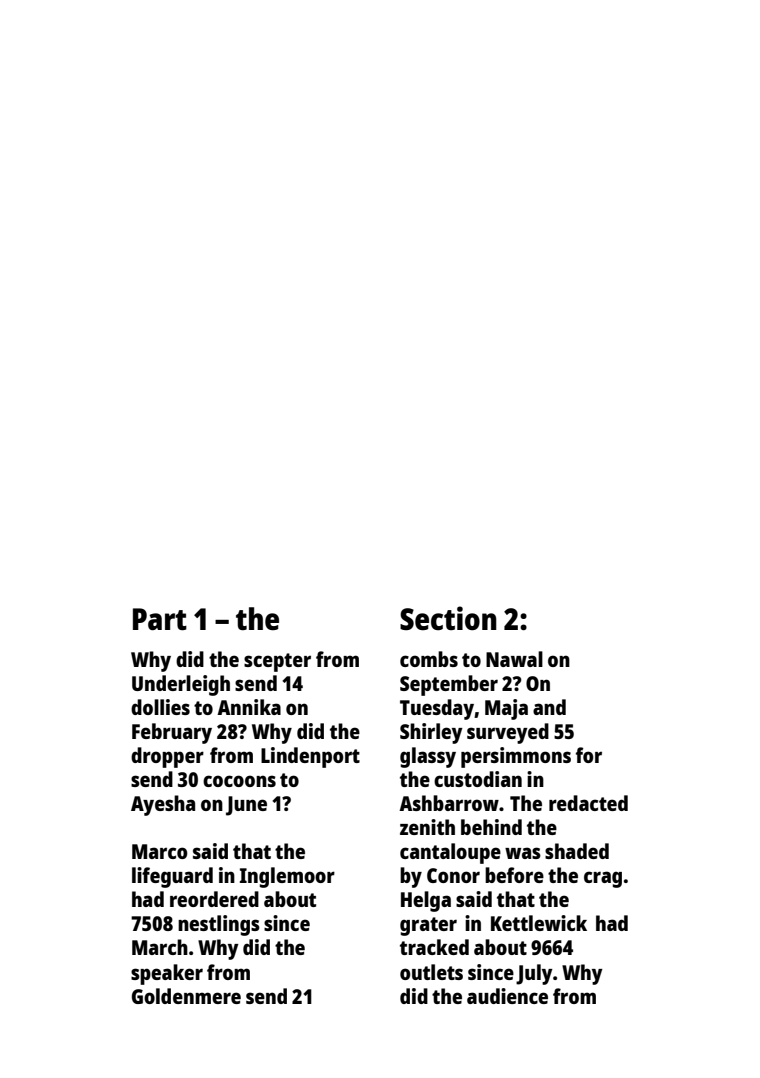  Describe the element at coordinates (514, 659) in the page. I see `Nawal` at that location.
